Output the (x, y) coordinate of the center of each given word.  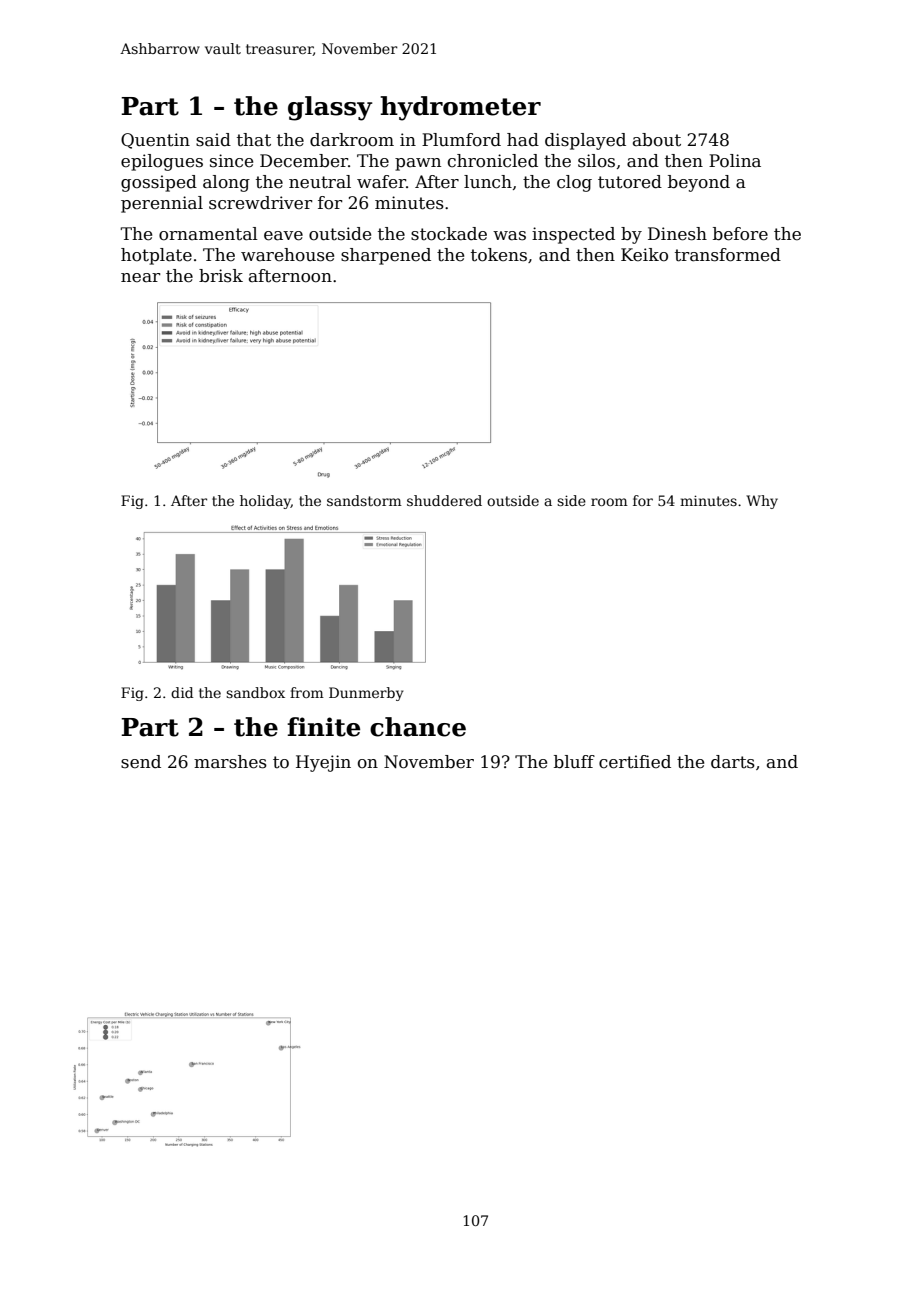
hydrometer (460, 108)
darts (733, 762)
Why (762, 502)
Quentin (155, 141)
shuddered (444, 500)
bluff (574, 762)
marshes (230, 762)
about (657, 140)
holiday (265, 502)
